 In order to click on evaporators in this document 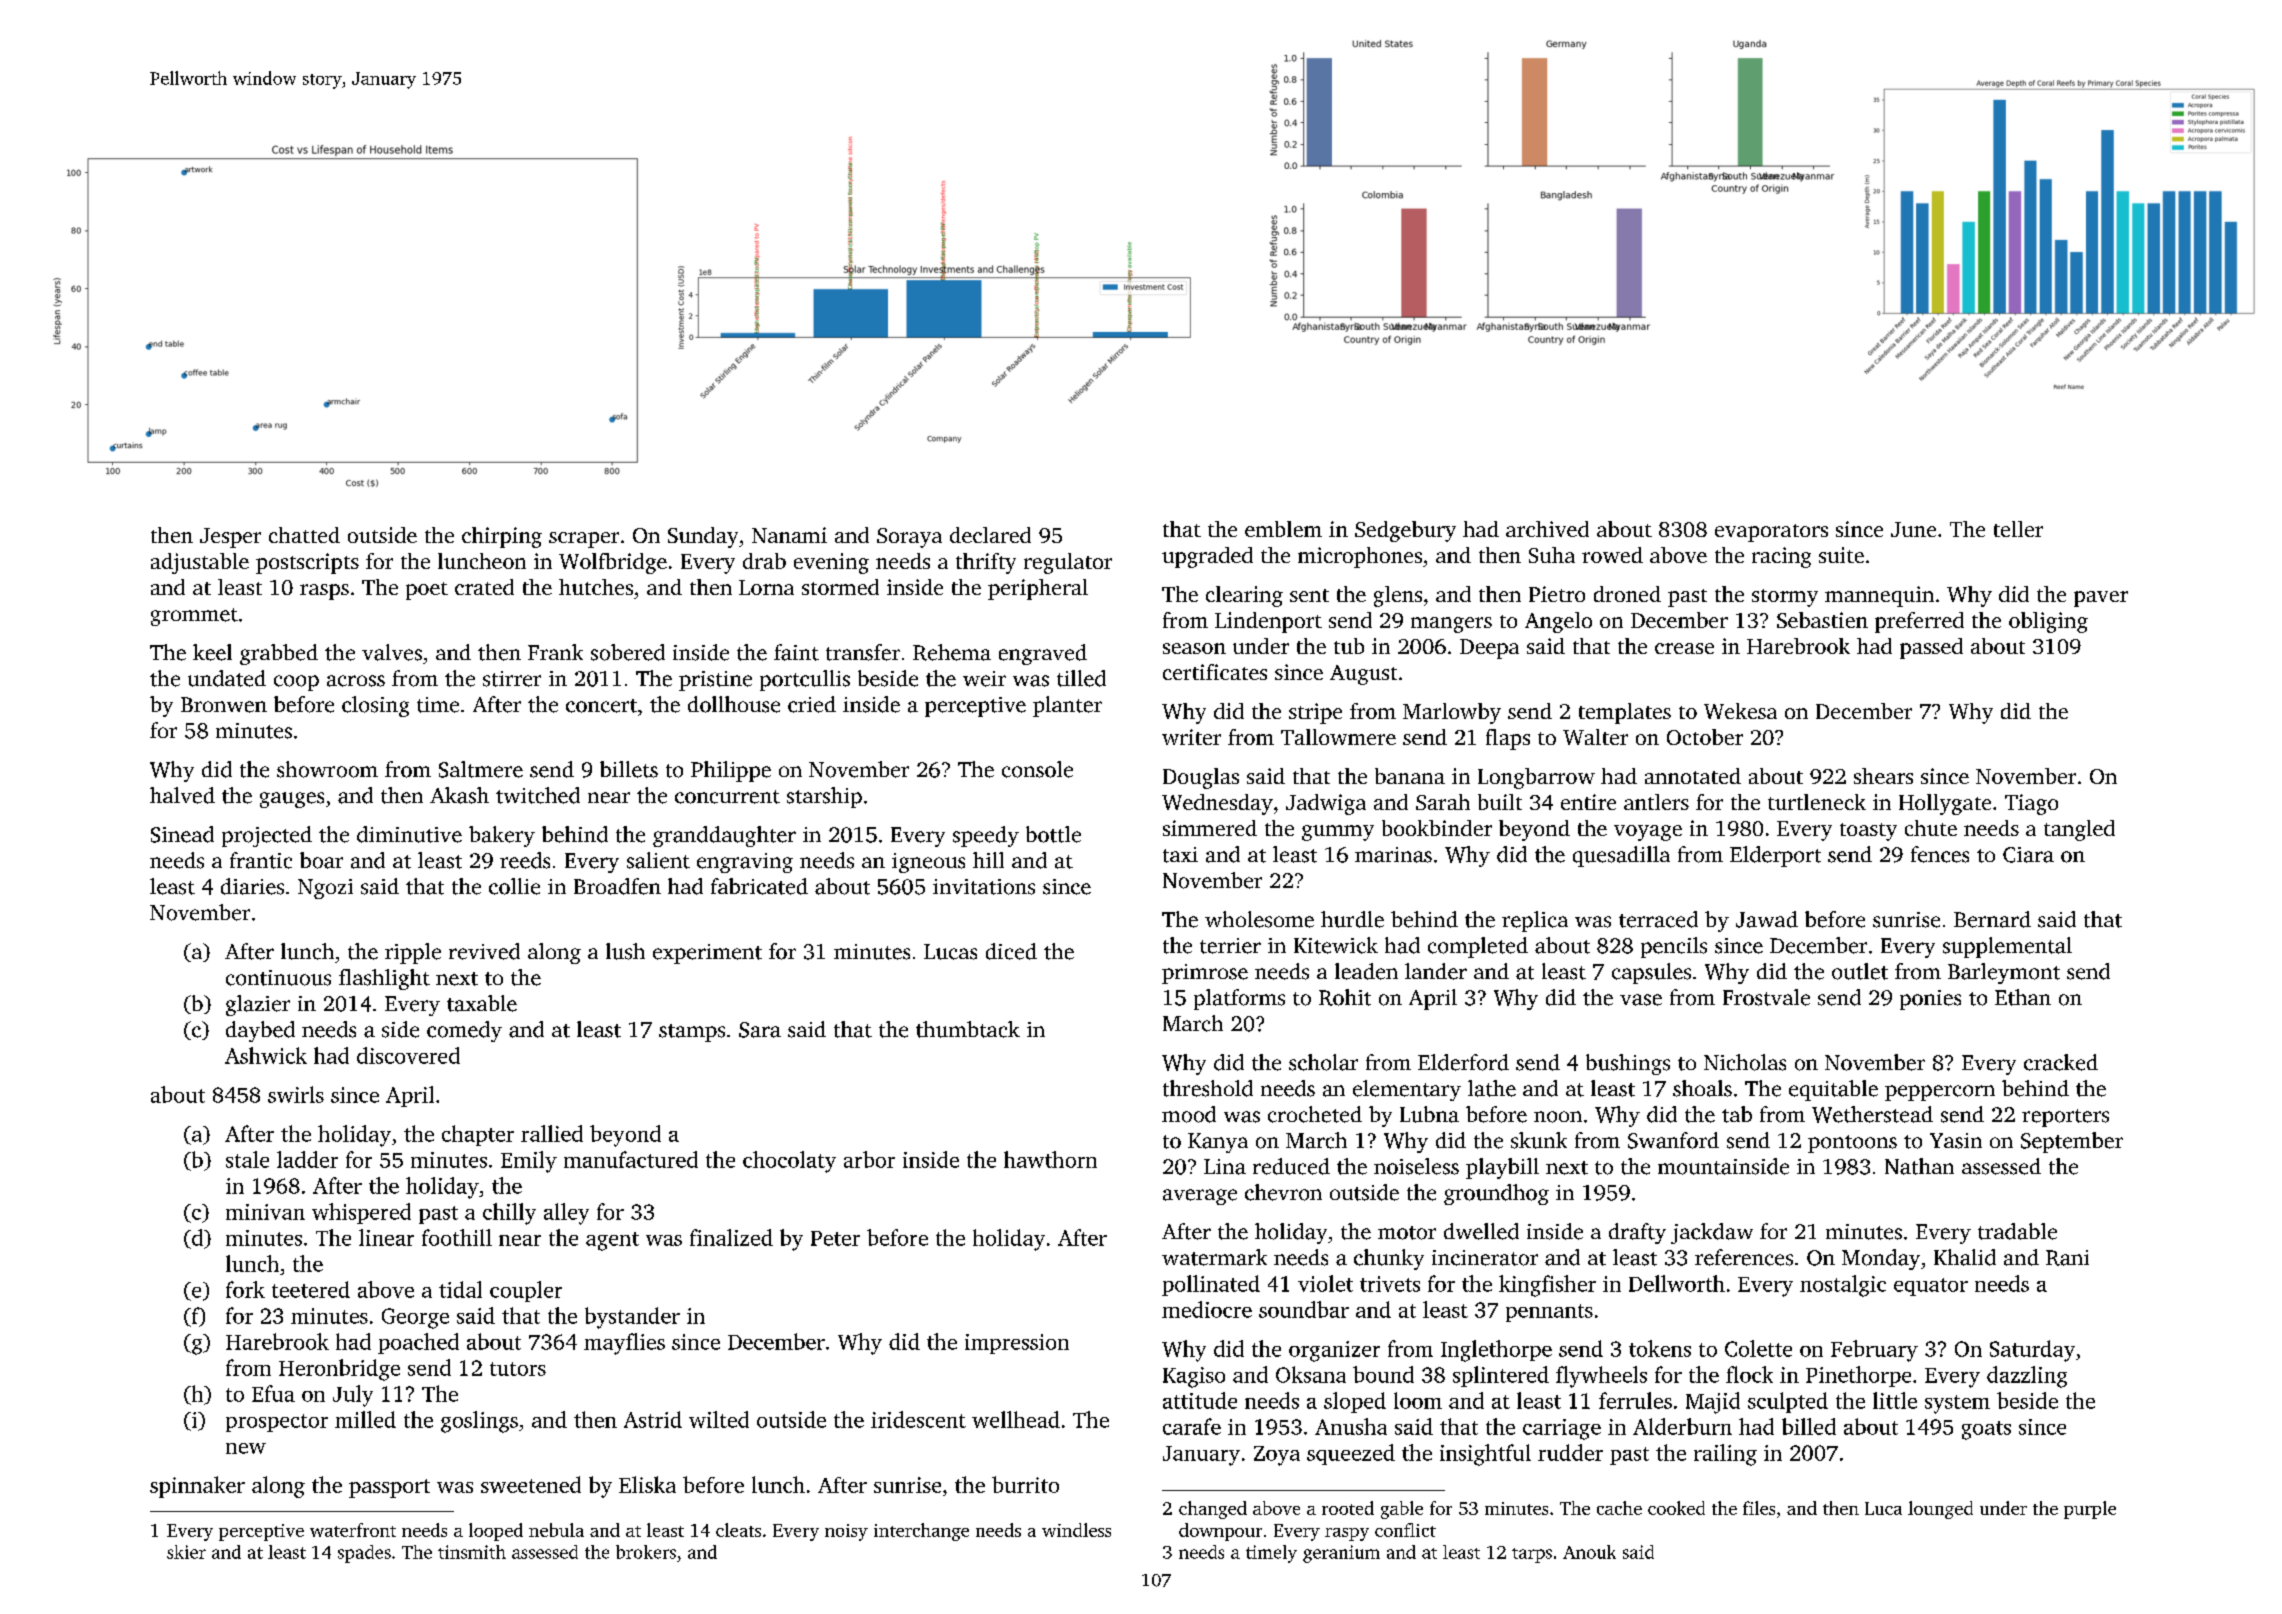, I will do `click(1771, 533)`.
